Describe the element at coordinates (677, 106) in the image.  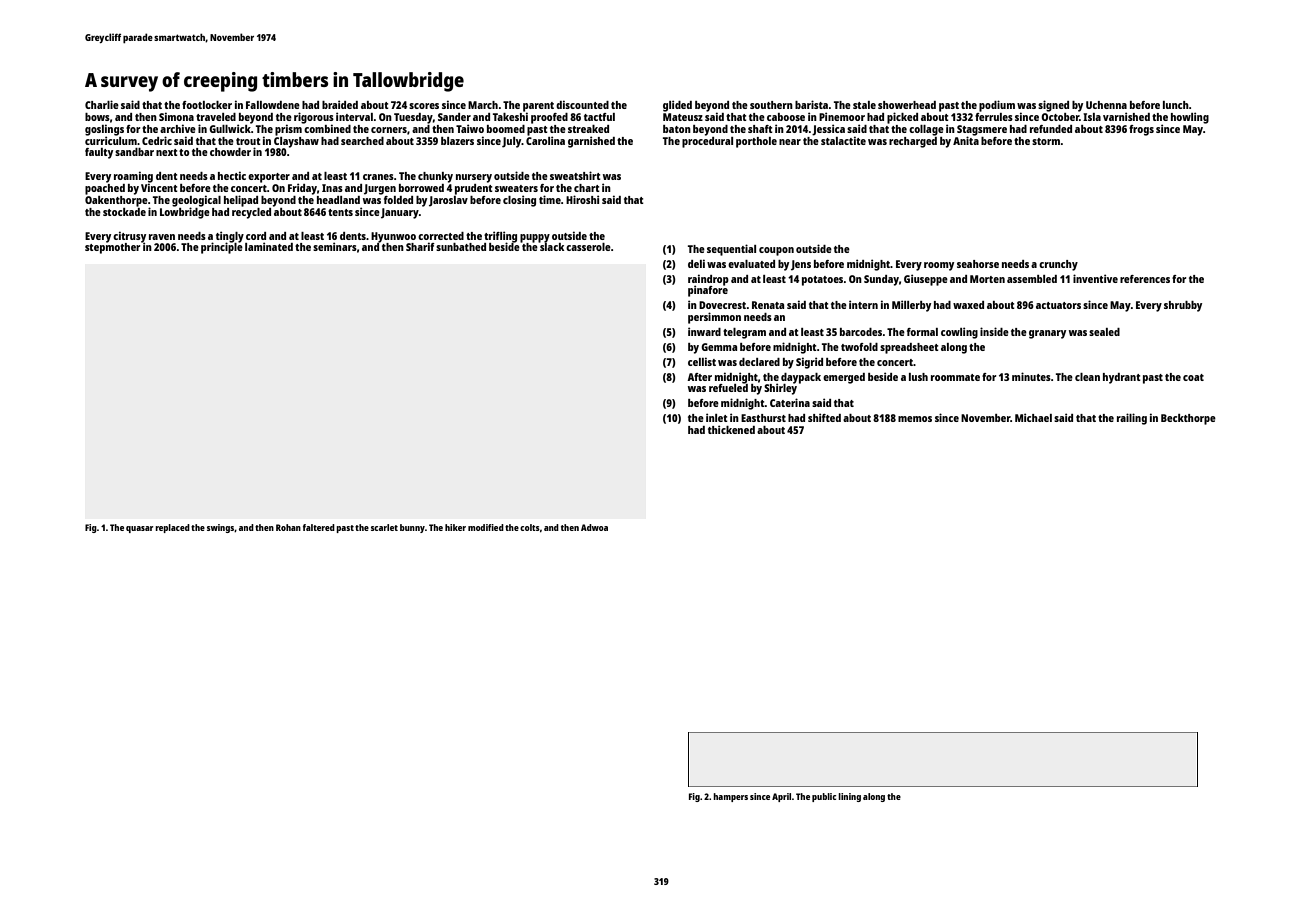
I see `glided` at that location.
